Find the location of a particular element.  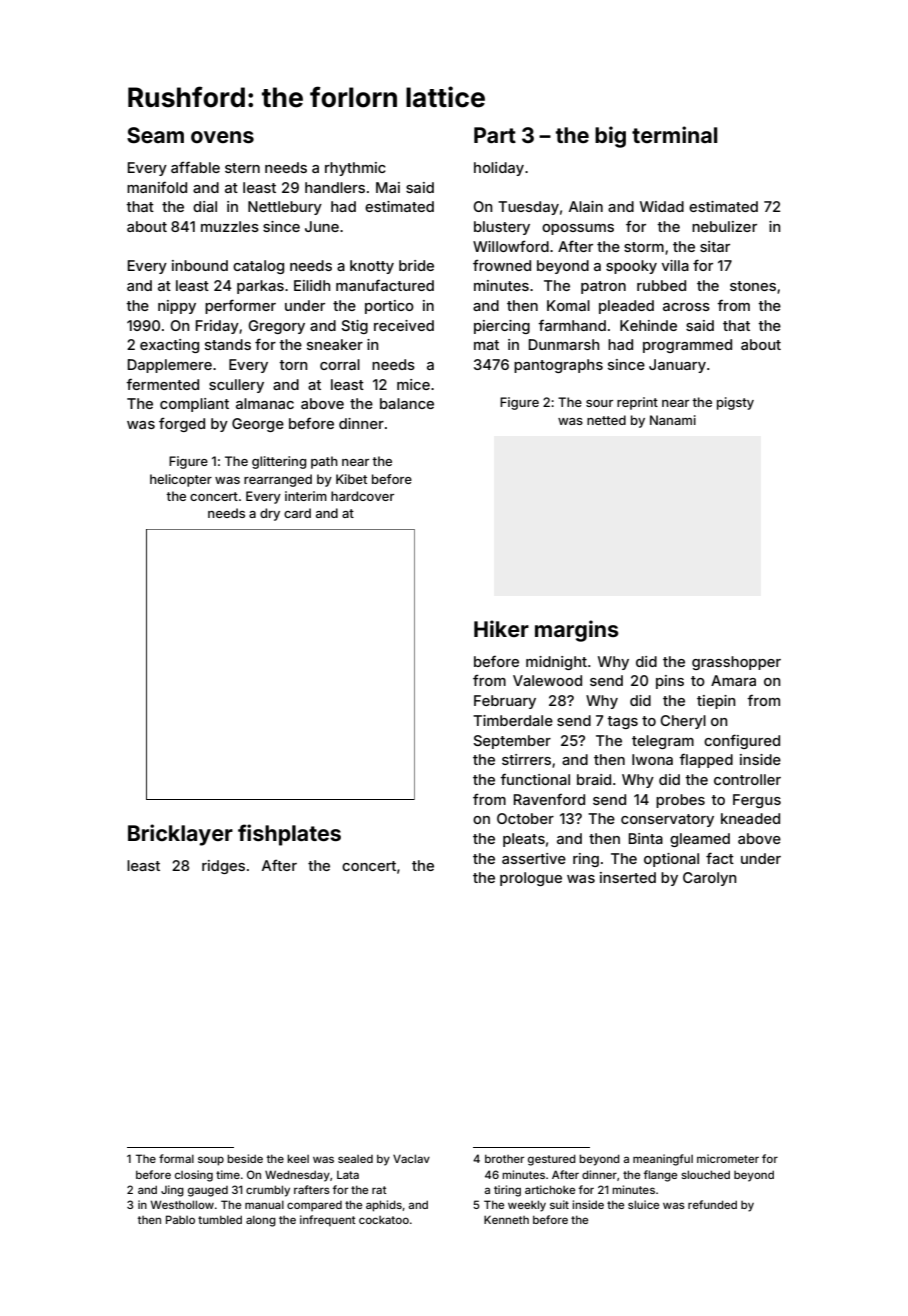

micrometer is located at coordinates (728, 1158).
